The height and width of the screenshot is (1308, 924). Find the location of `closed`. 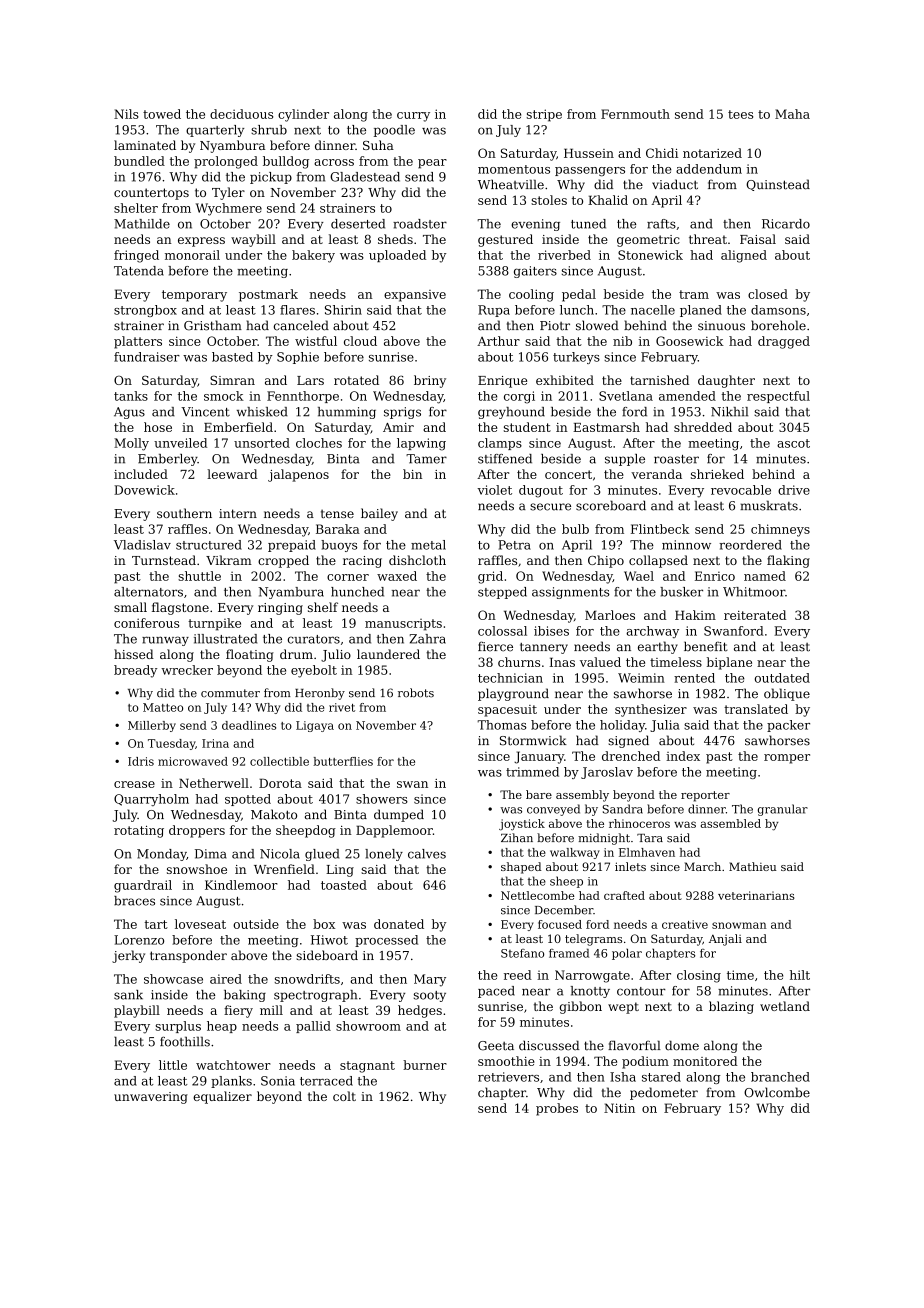

closed is located at coordinates (768, 294).
